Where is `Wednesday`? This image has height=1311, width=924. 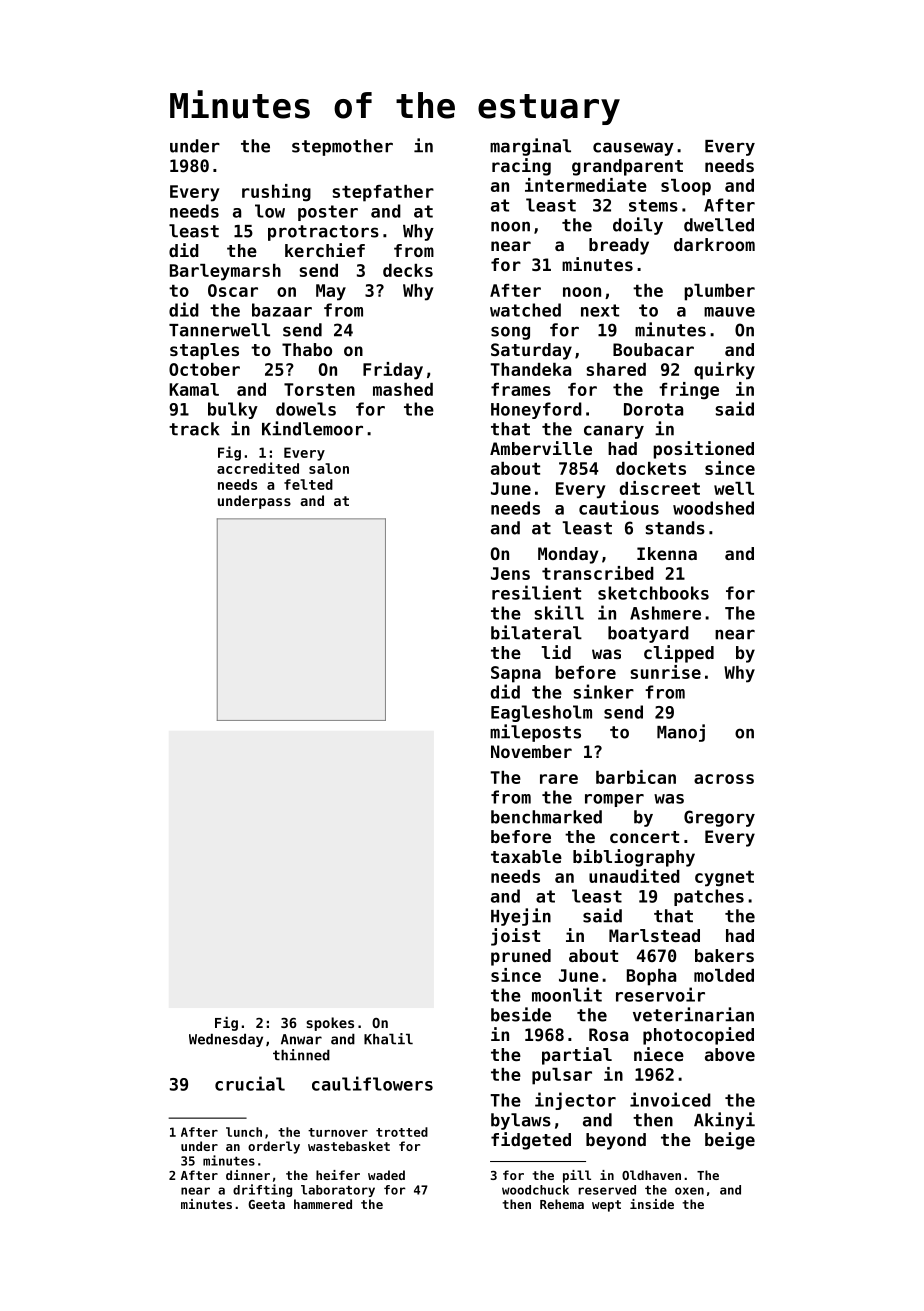
Wednesday is located at coordinates (226, 1040).
